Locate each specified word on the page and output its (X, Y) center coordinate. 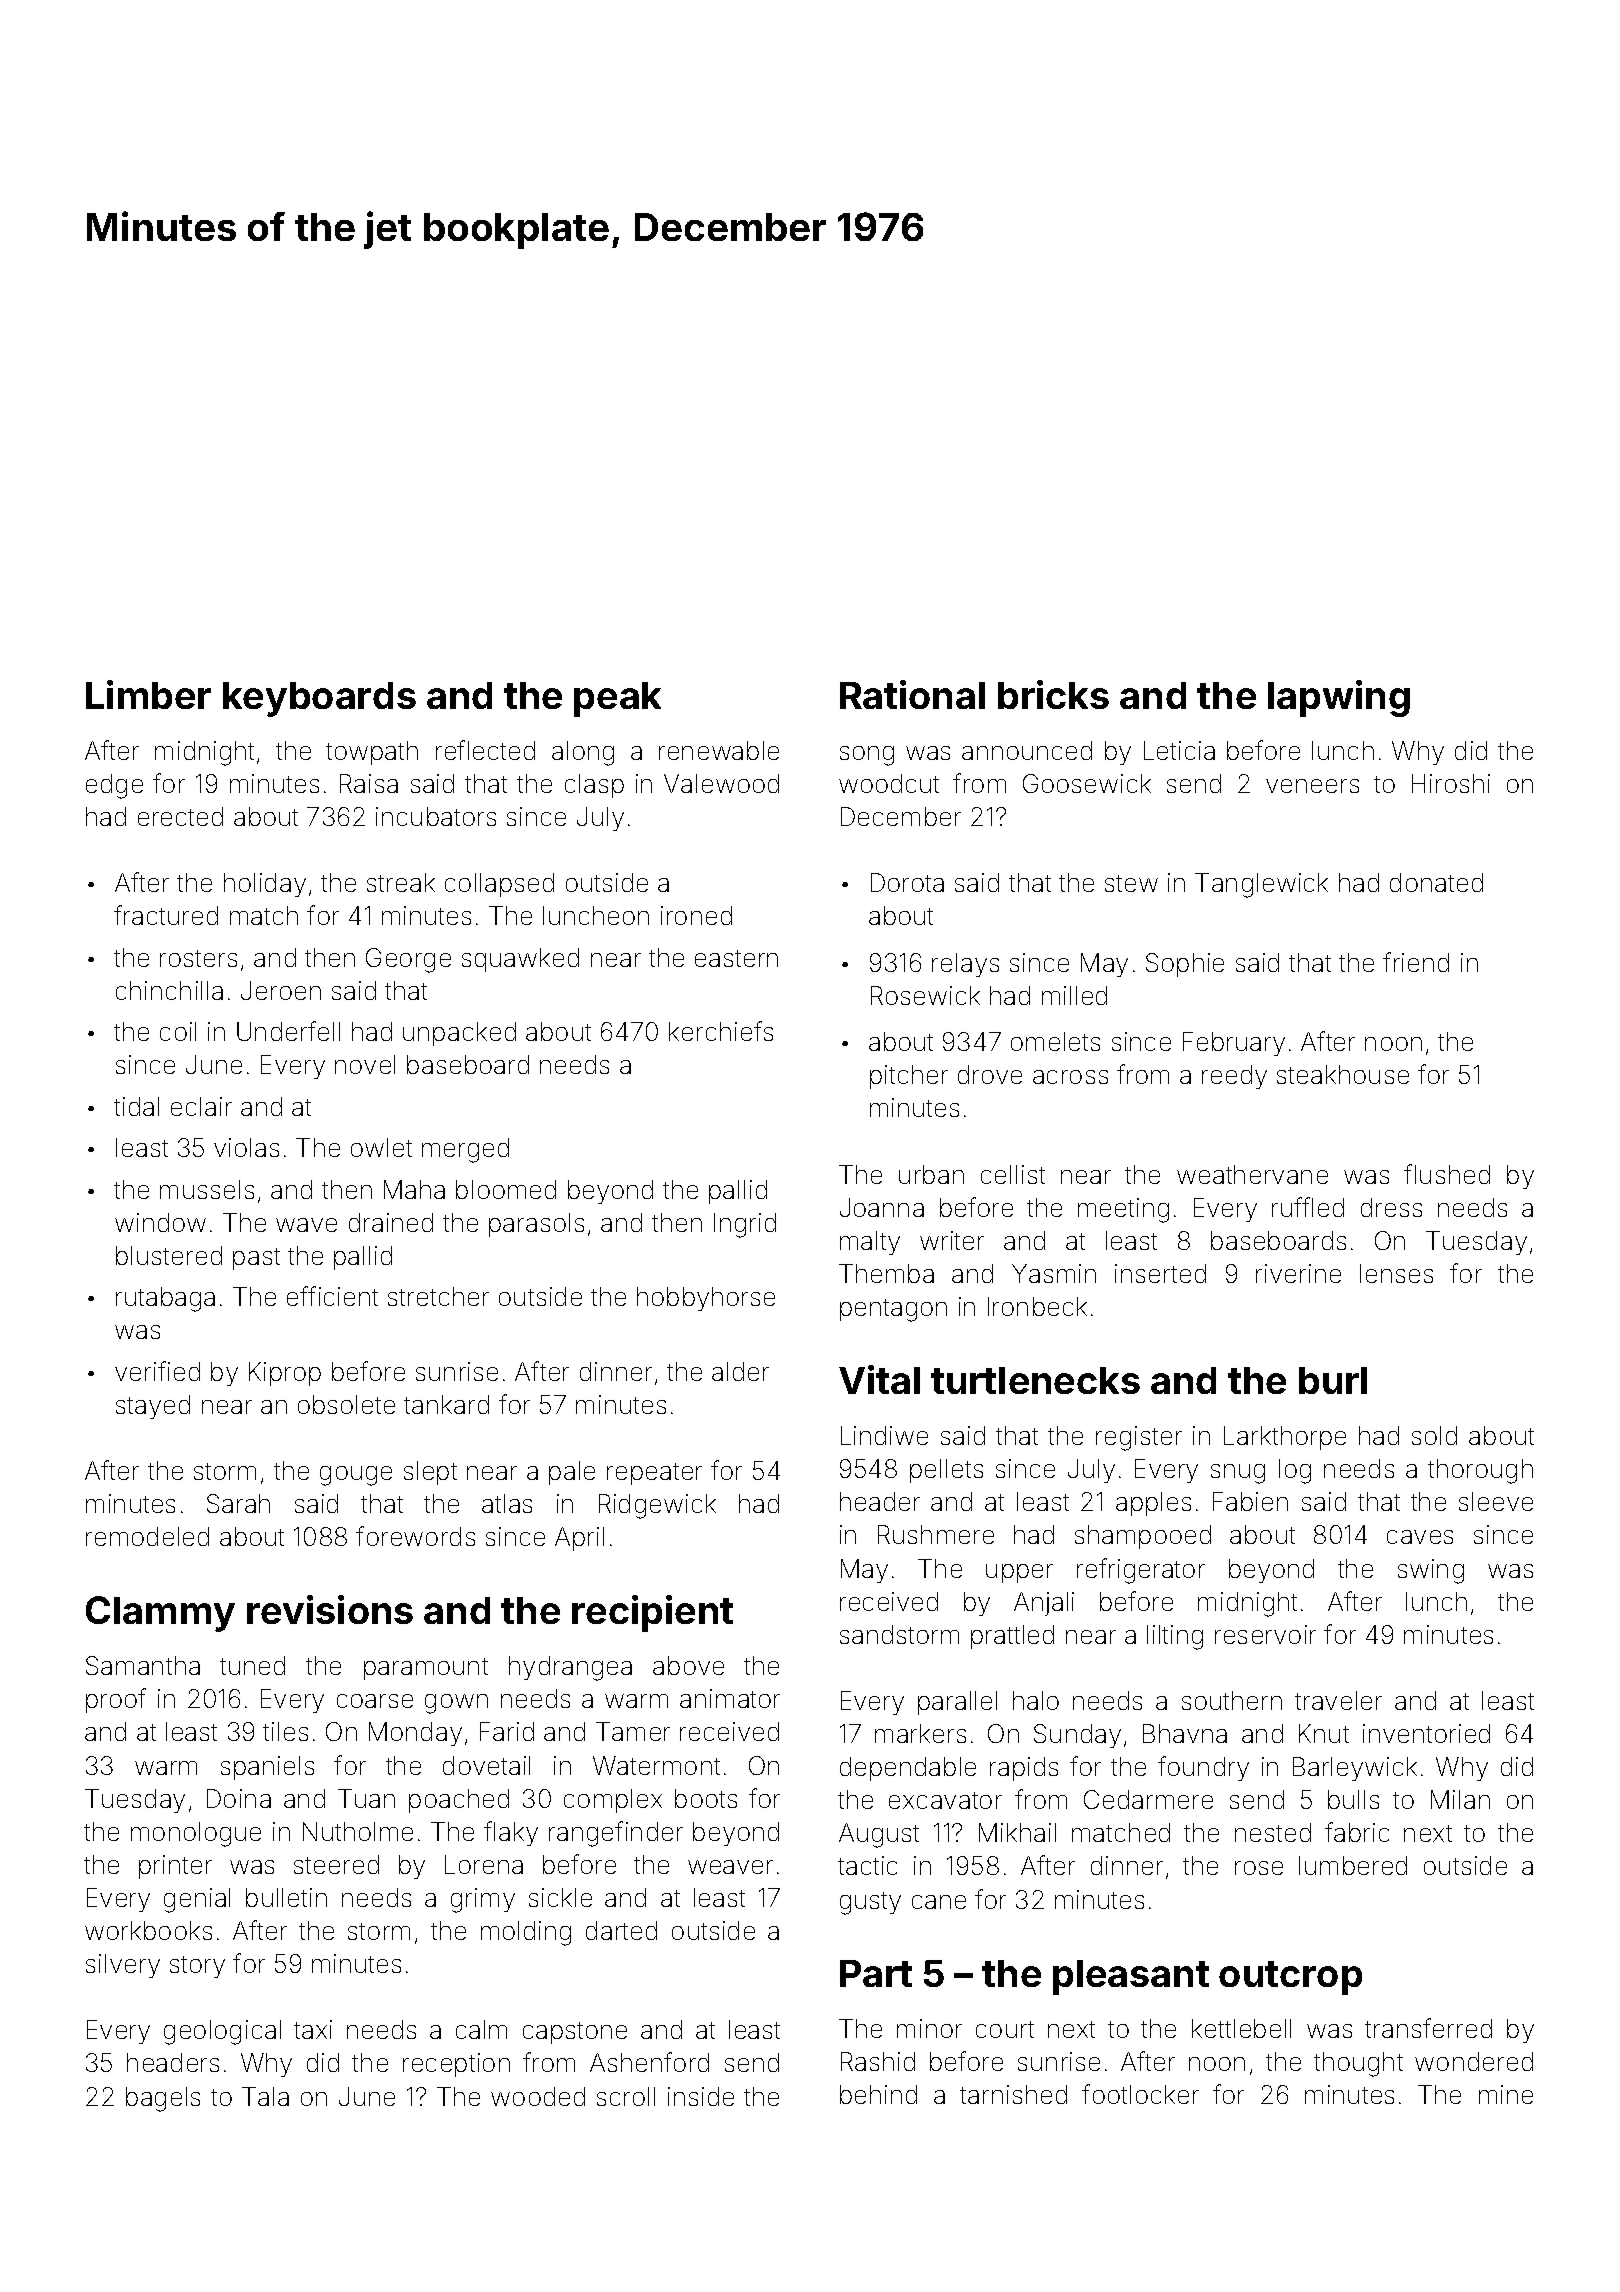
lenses (1396, 1273)
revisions (330, 1609)
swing (1431, 1571)
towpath (372, 753)
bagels (163, 2099)
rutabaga (165, 1299)
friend (1416, 962)
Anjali (1044, 1604)
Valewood (721, 783)
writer (952, 1240)
